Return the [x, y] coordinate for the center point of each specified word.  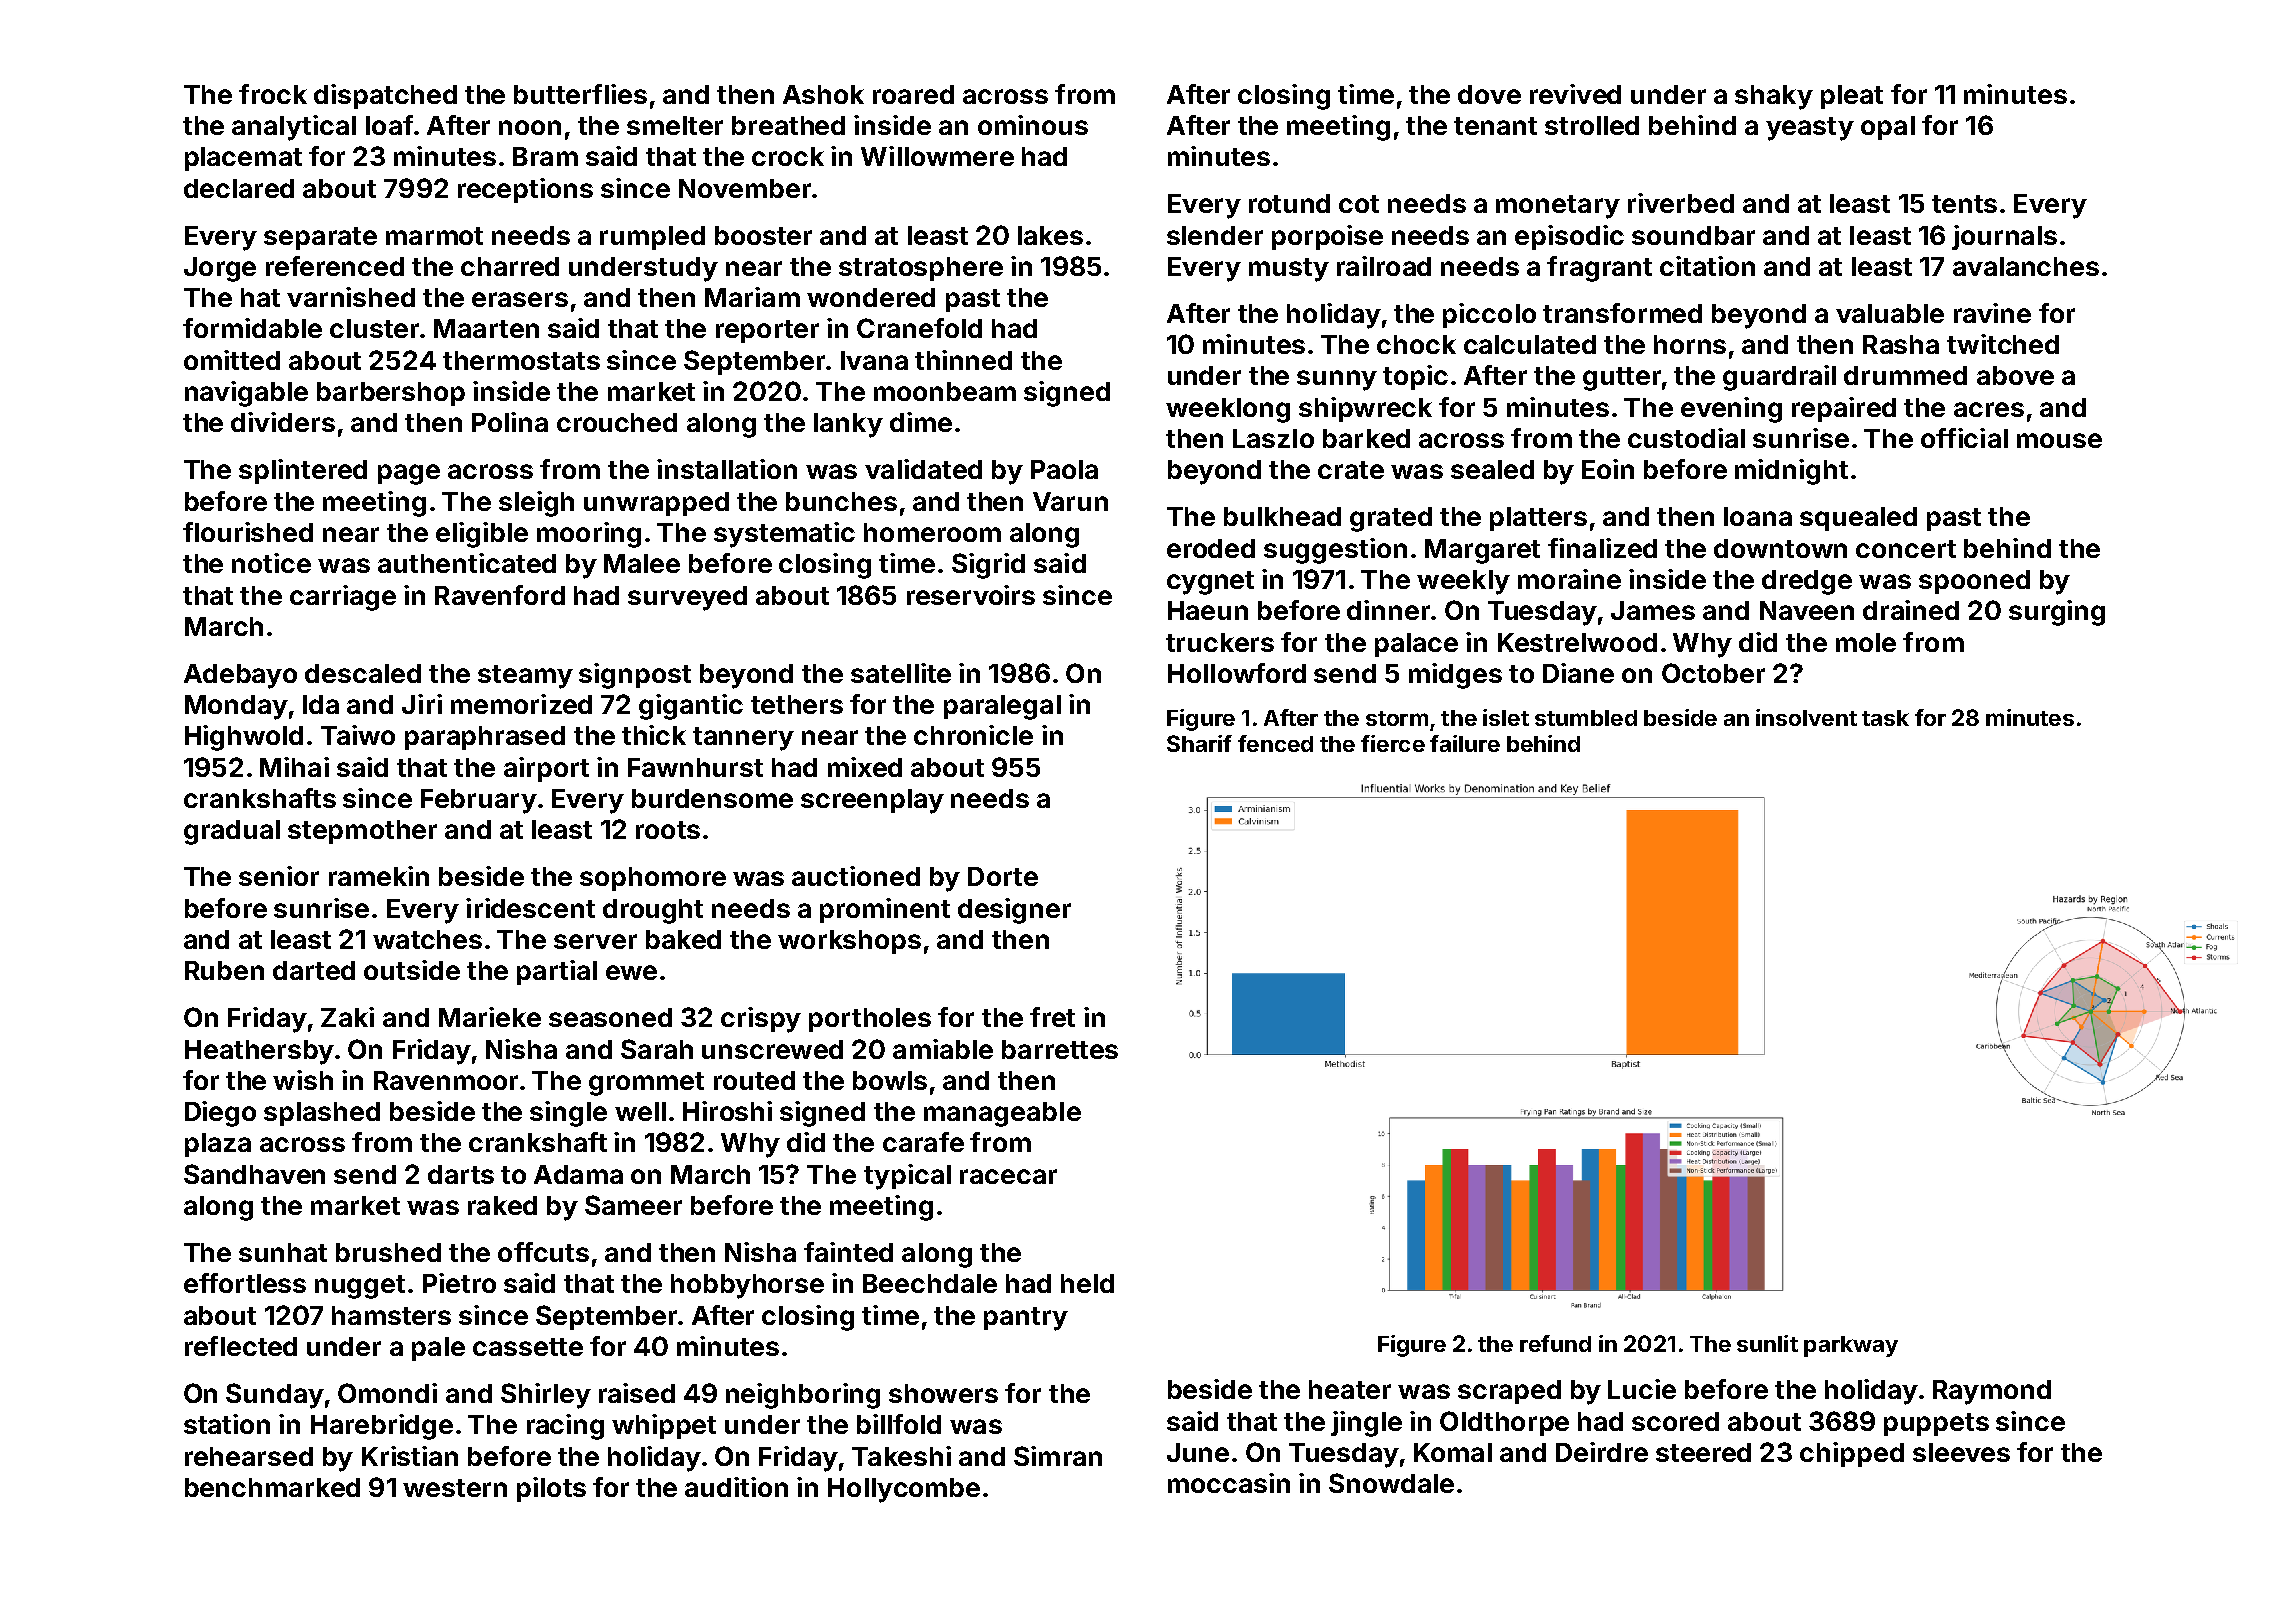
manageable [1002, 1114]
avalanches [2026, 266]
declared [239, 188]
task [1885, 718]
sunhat [283, 1252]
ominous [1033, 125]
